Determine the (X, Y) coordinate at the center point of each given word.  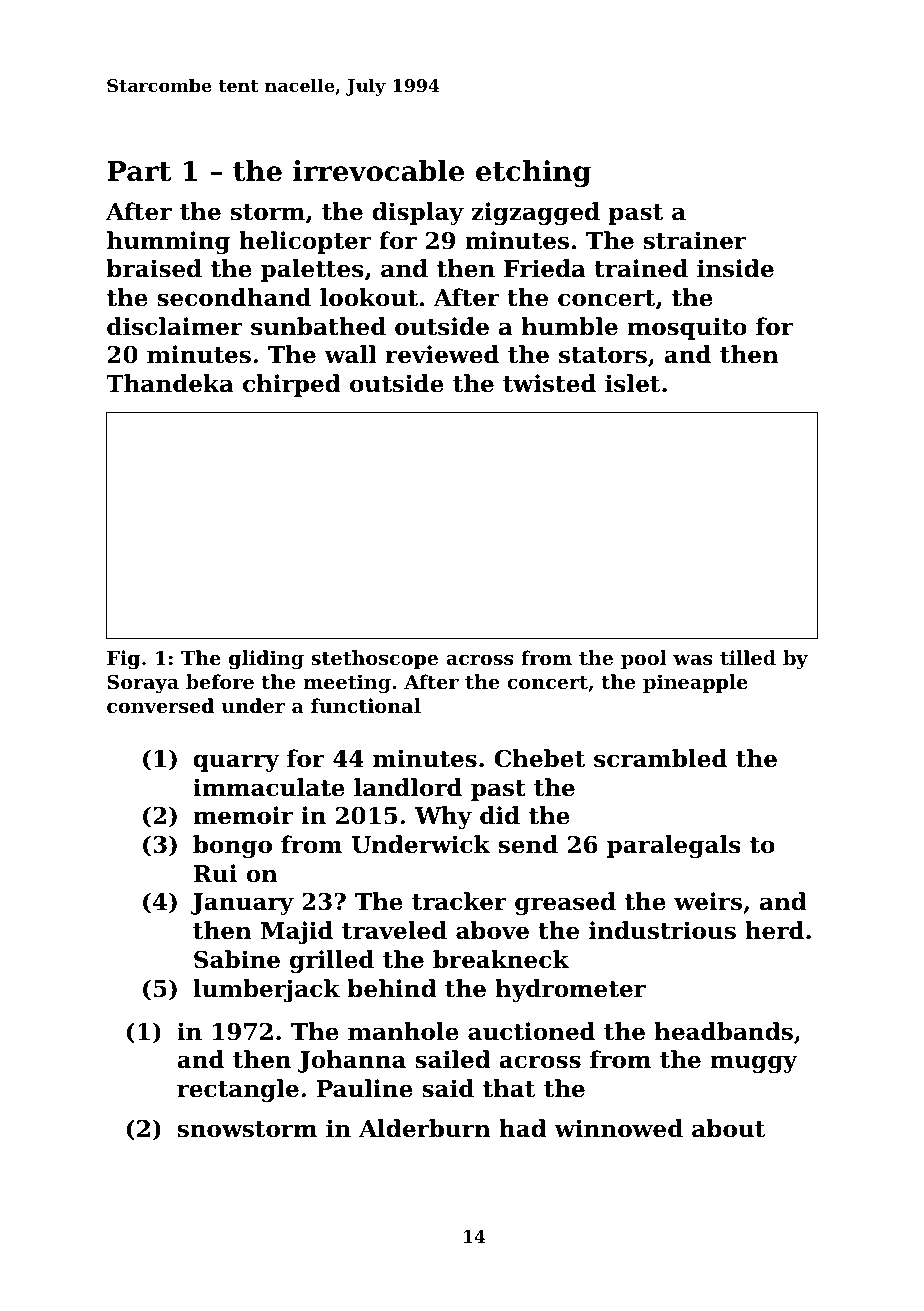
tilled (748, 658)
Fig (123, 659)
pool (644, 659)
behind (392, 988)
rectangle (238, 1090)
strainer (695, 240)
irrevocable (378, 171)
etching (533, 173)
